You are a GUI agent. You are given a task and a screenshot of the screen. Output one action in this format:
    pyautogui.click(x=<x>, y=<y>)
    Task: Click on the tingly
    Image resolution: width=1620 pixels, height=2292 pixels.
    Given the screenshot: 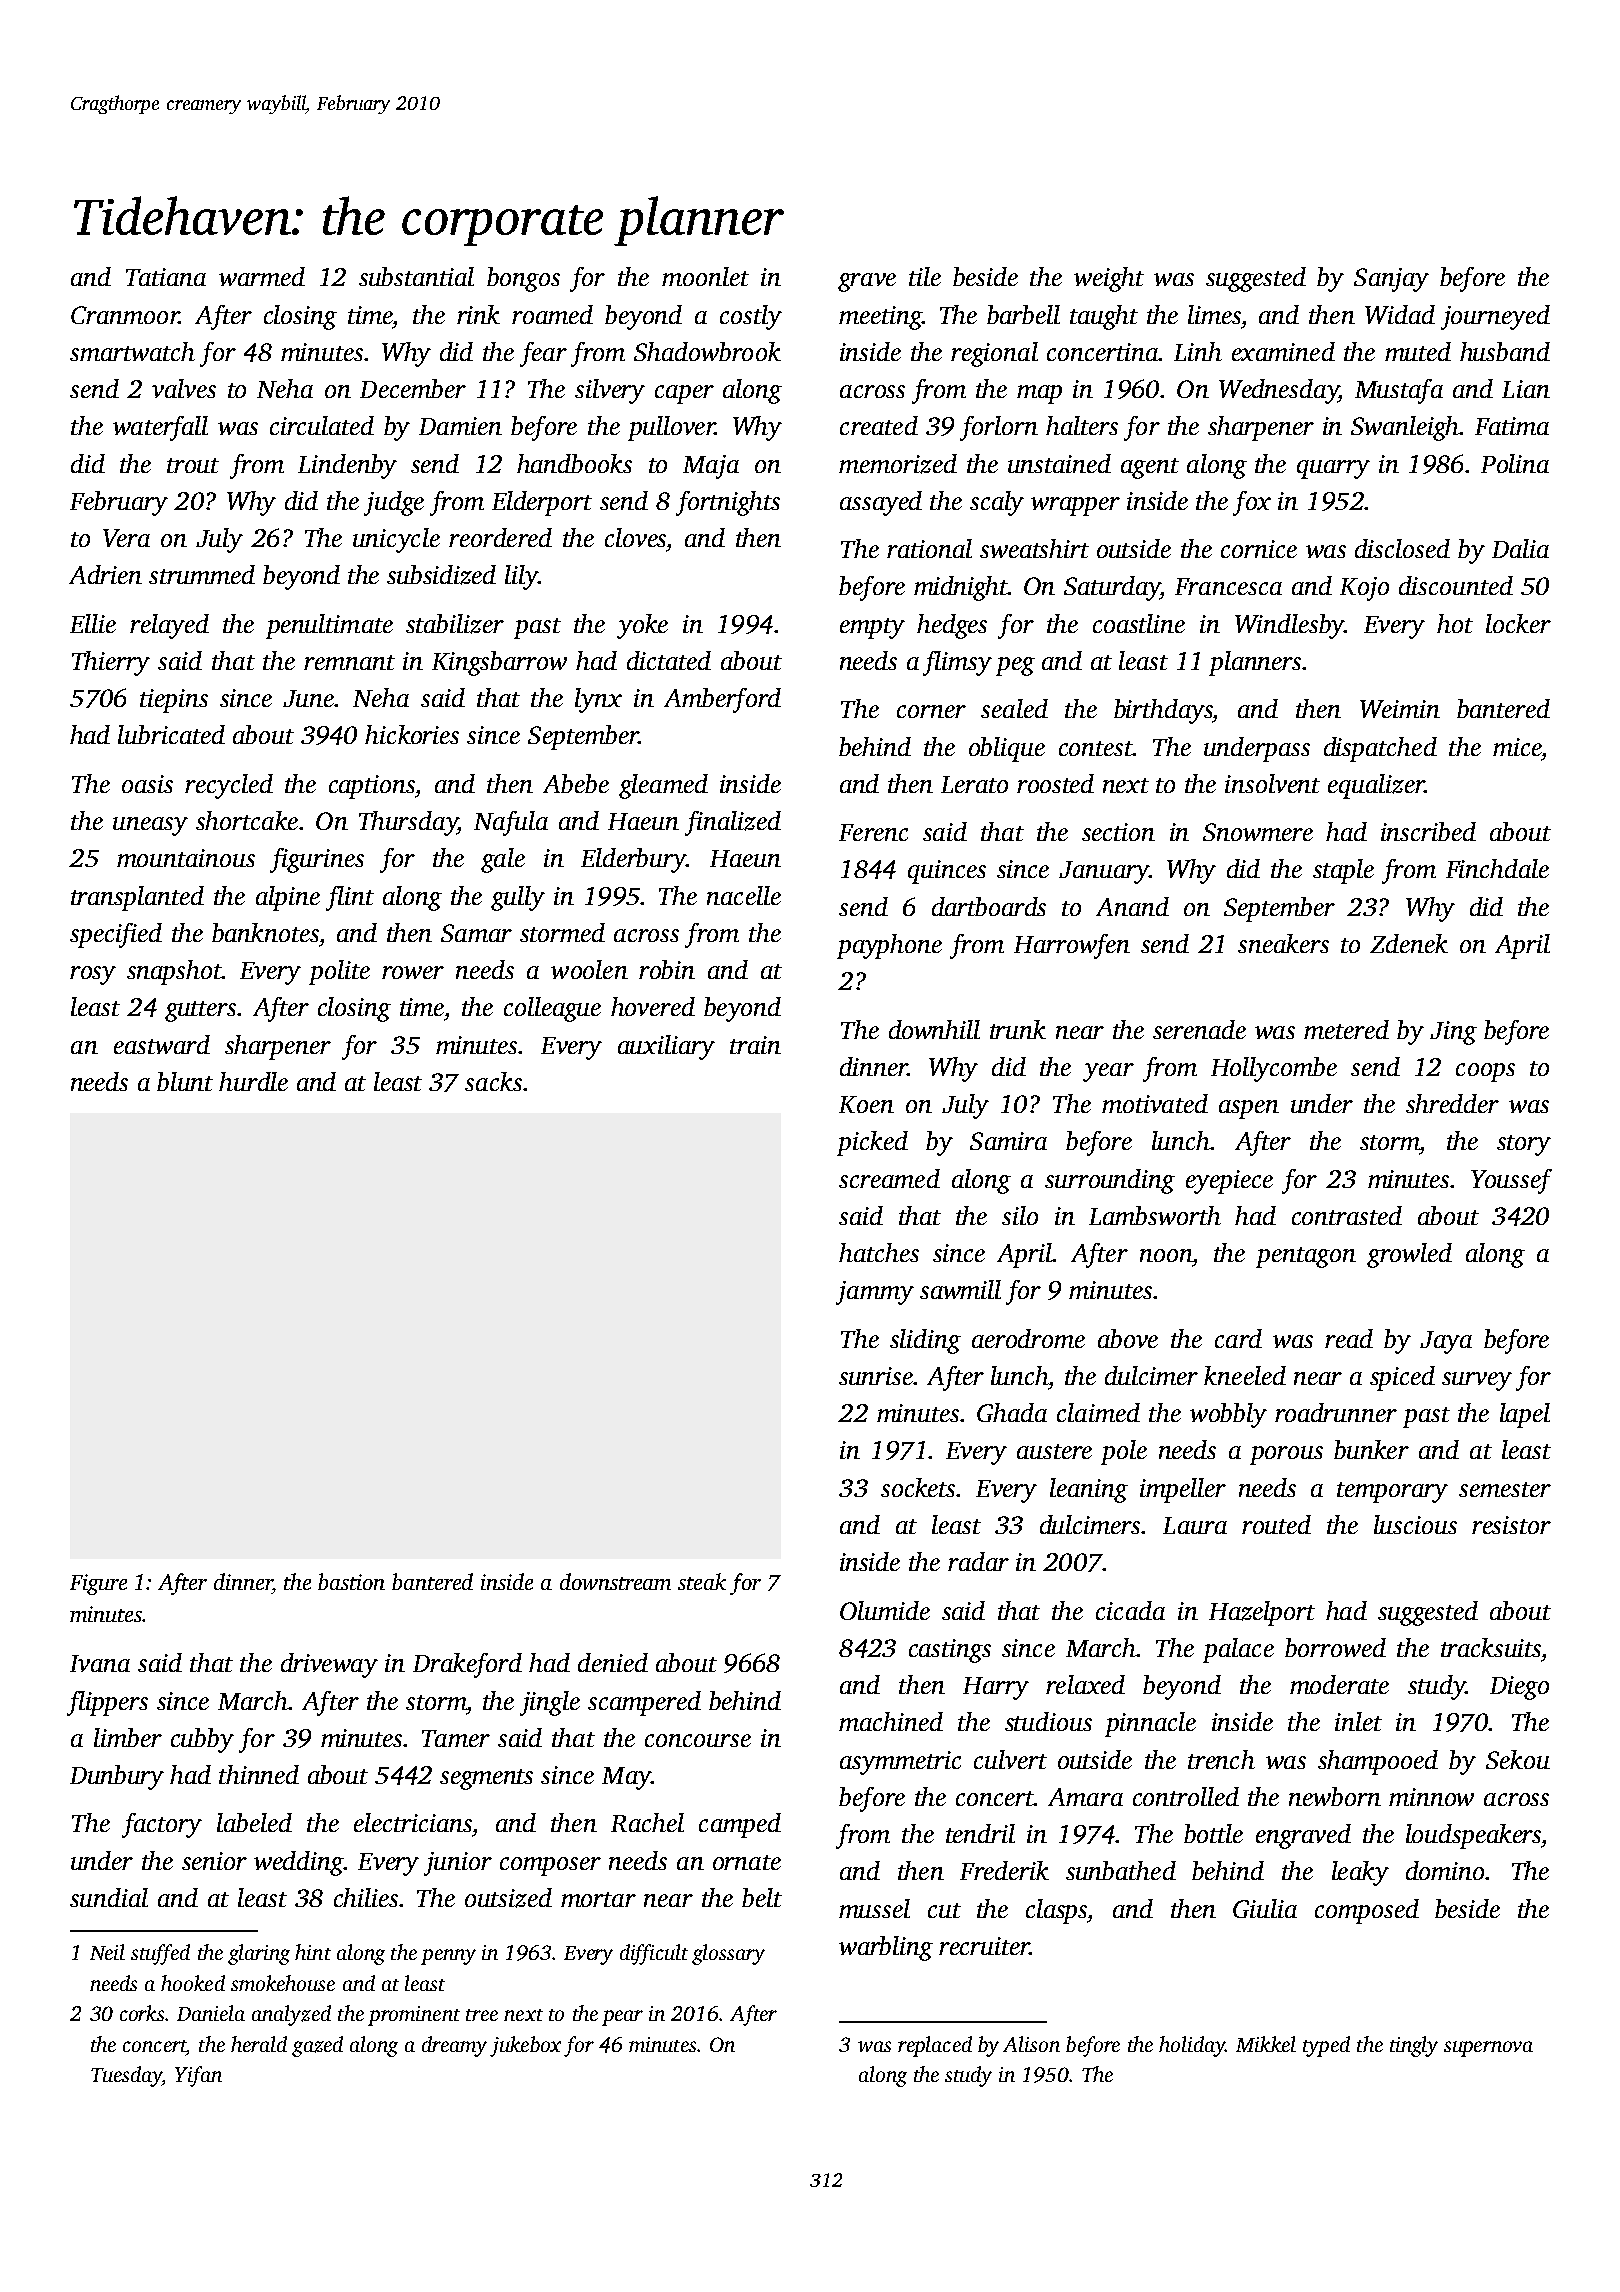 What is the action you would take?
    pyautogui.click(x=1414, y=2046)
